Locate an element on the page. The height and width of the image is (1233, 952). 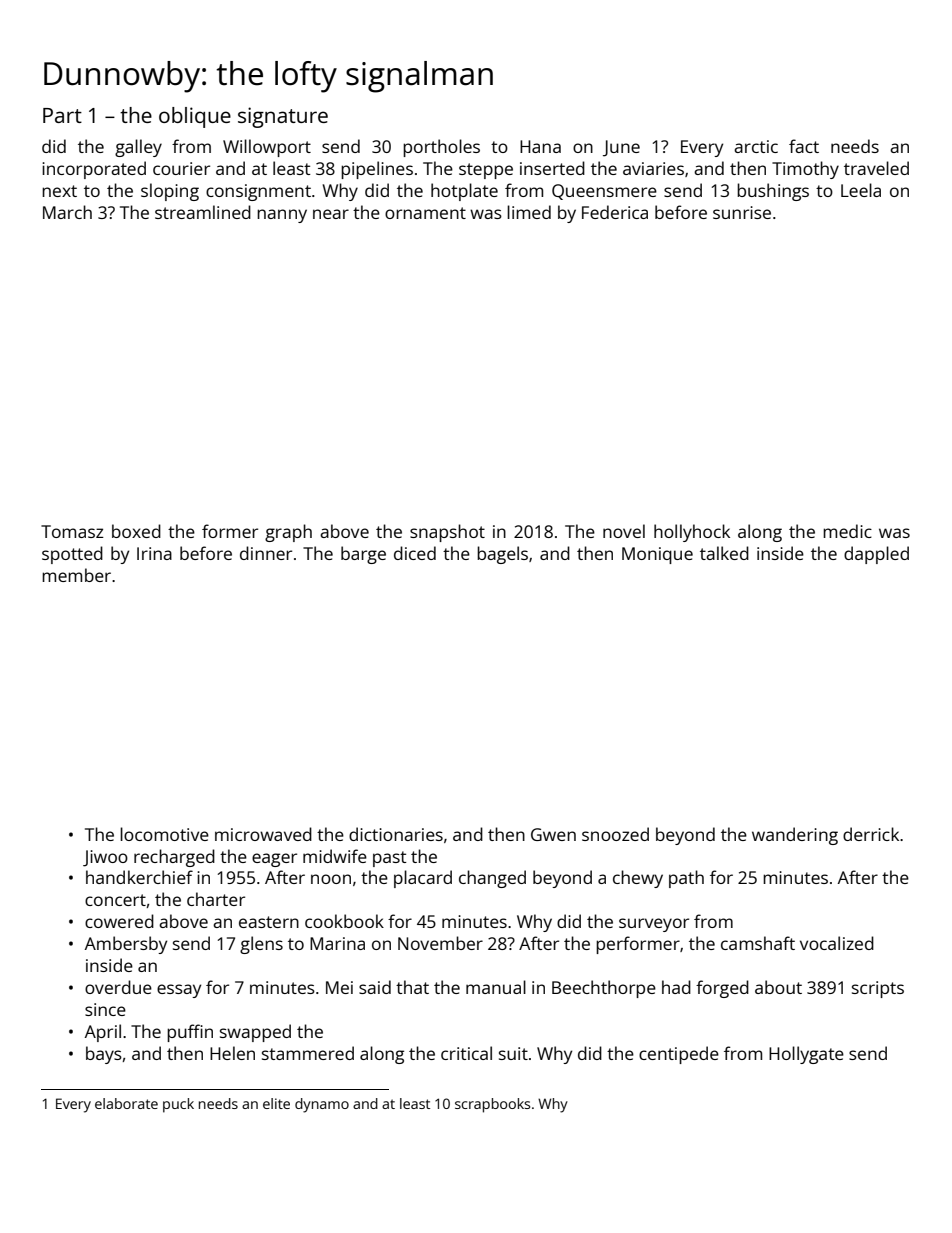
Leela is located at coordinates (861, 190).
